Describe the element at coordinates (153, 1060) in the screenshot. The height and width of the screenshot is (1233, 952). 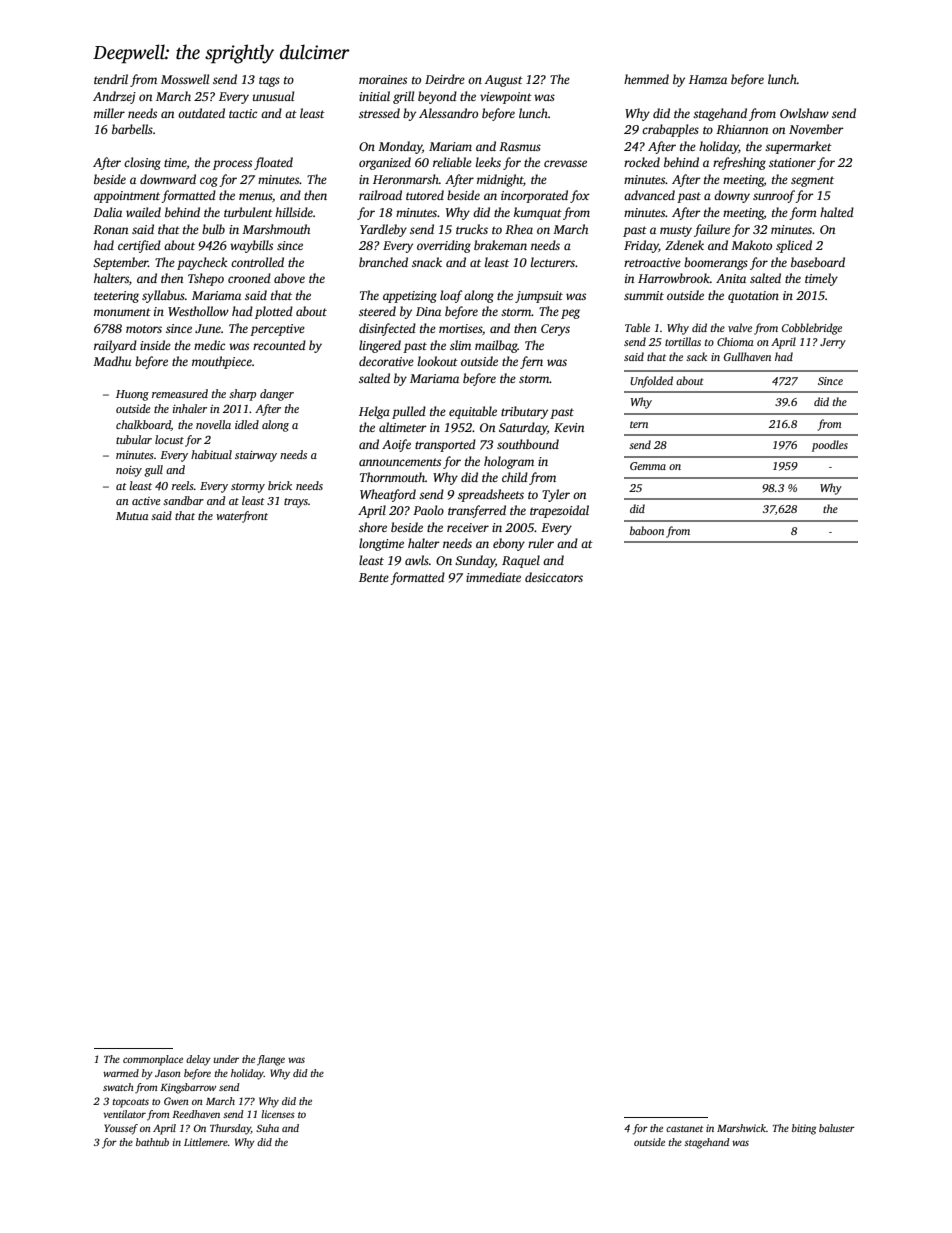
I see `commonplace` at that location.
